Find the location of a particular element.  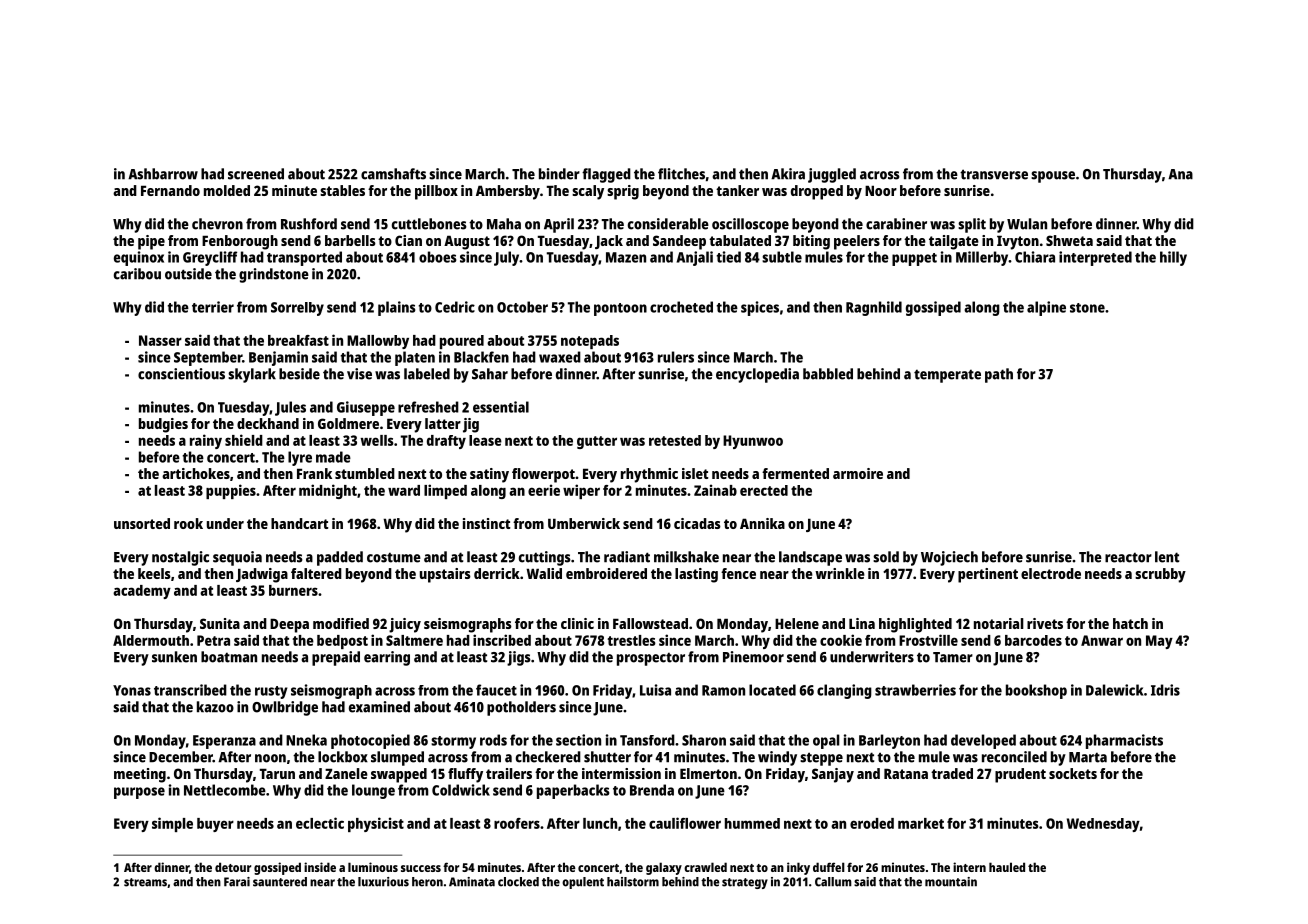

scrubby is located at coordinates (1160, 575).
